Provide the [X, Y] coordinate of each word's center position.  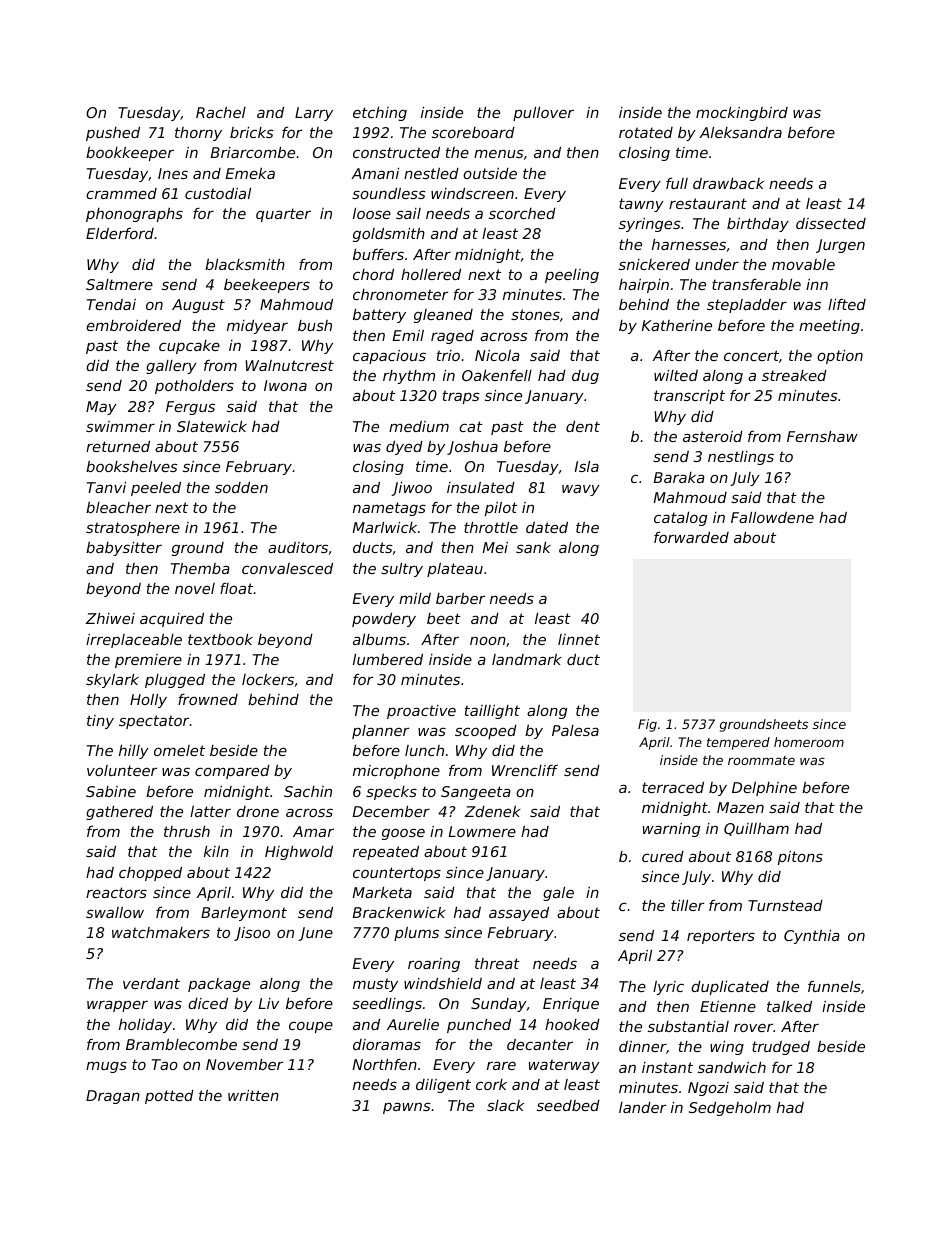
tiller [687, 905]
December [391, 811]
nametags [389, 509]
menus [499, 153]
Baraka [679, 477]
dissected [831, 223]
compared [232, 772]
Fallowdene [772, 517]
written [253, 1095]
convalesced [287, 568]
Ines [173, 173]
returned [118, 446]
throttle [491, 527]
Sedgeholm [730, 1109]
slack [505, 1105]
